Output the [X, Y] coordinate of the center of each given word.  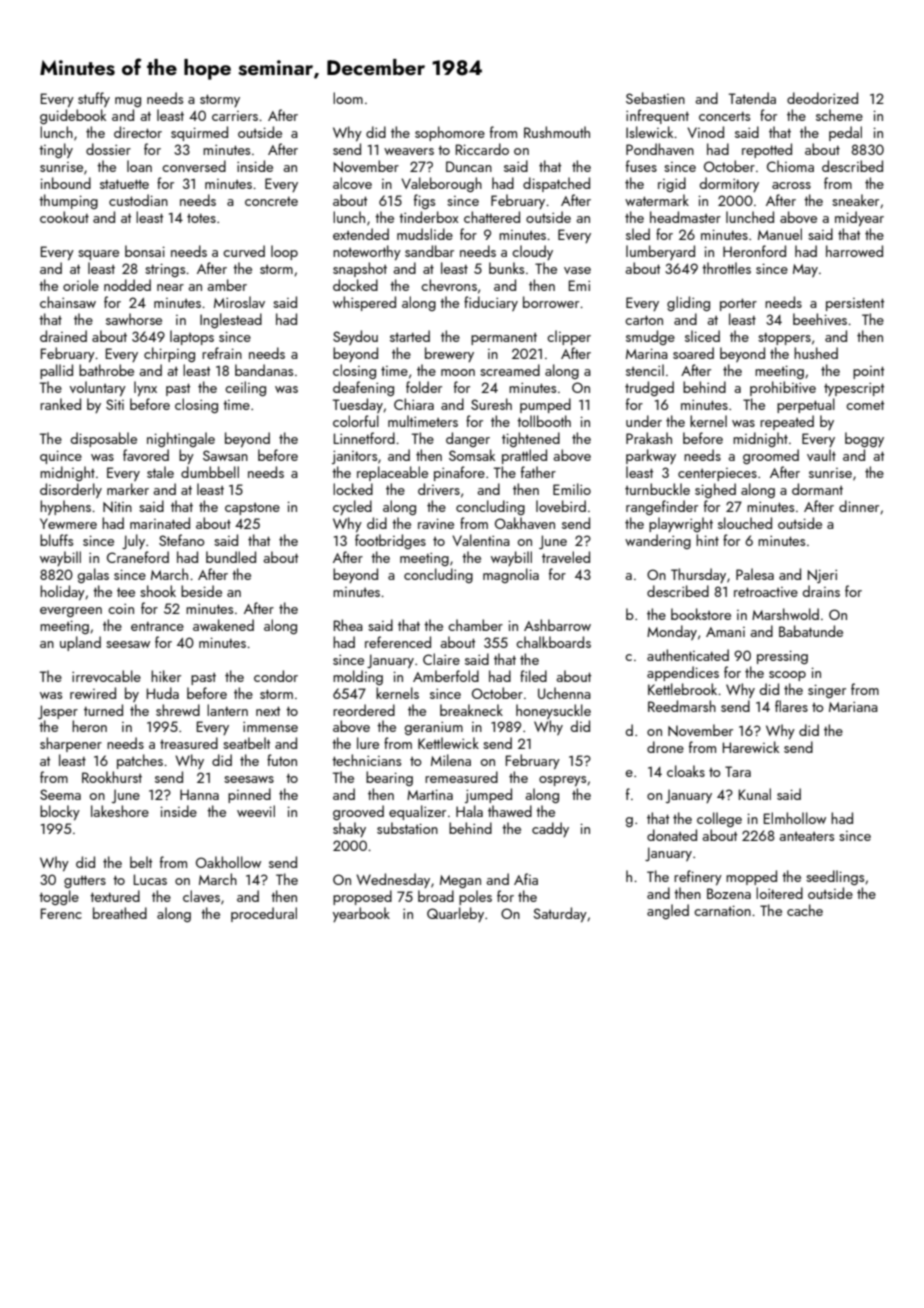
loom [348, 98]
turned [103, 710]
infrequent [657, 116]
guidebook [73, 116]
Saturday [560, 914]
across [791, 185]
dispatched [556, 184]
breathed [120, 913]
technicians [366, 760]
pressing [782, 657]
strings [165, 270]
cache [805, 910]
